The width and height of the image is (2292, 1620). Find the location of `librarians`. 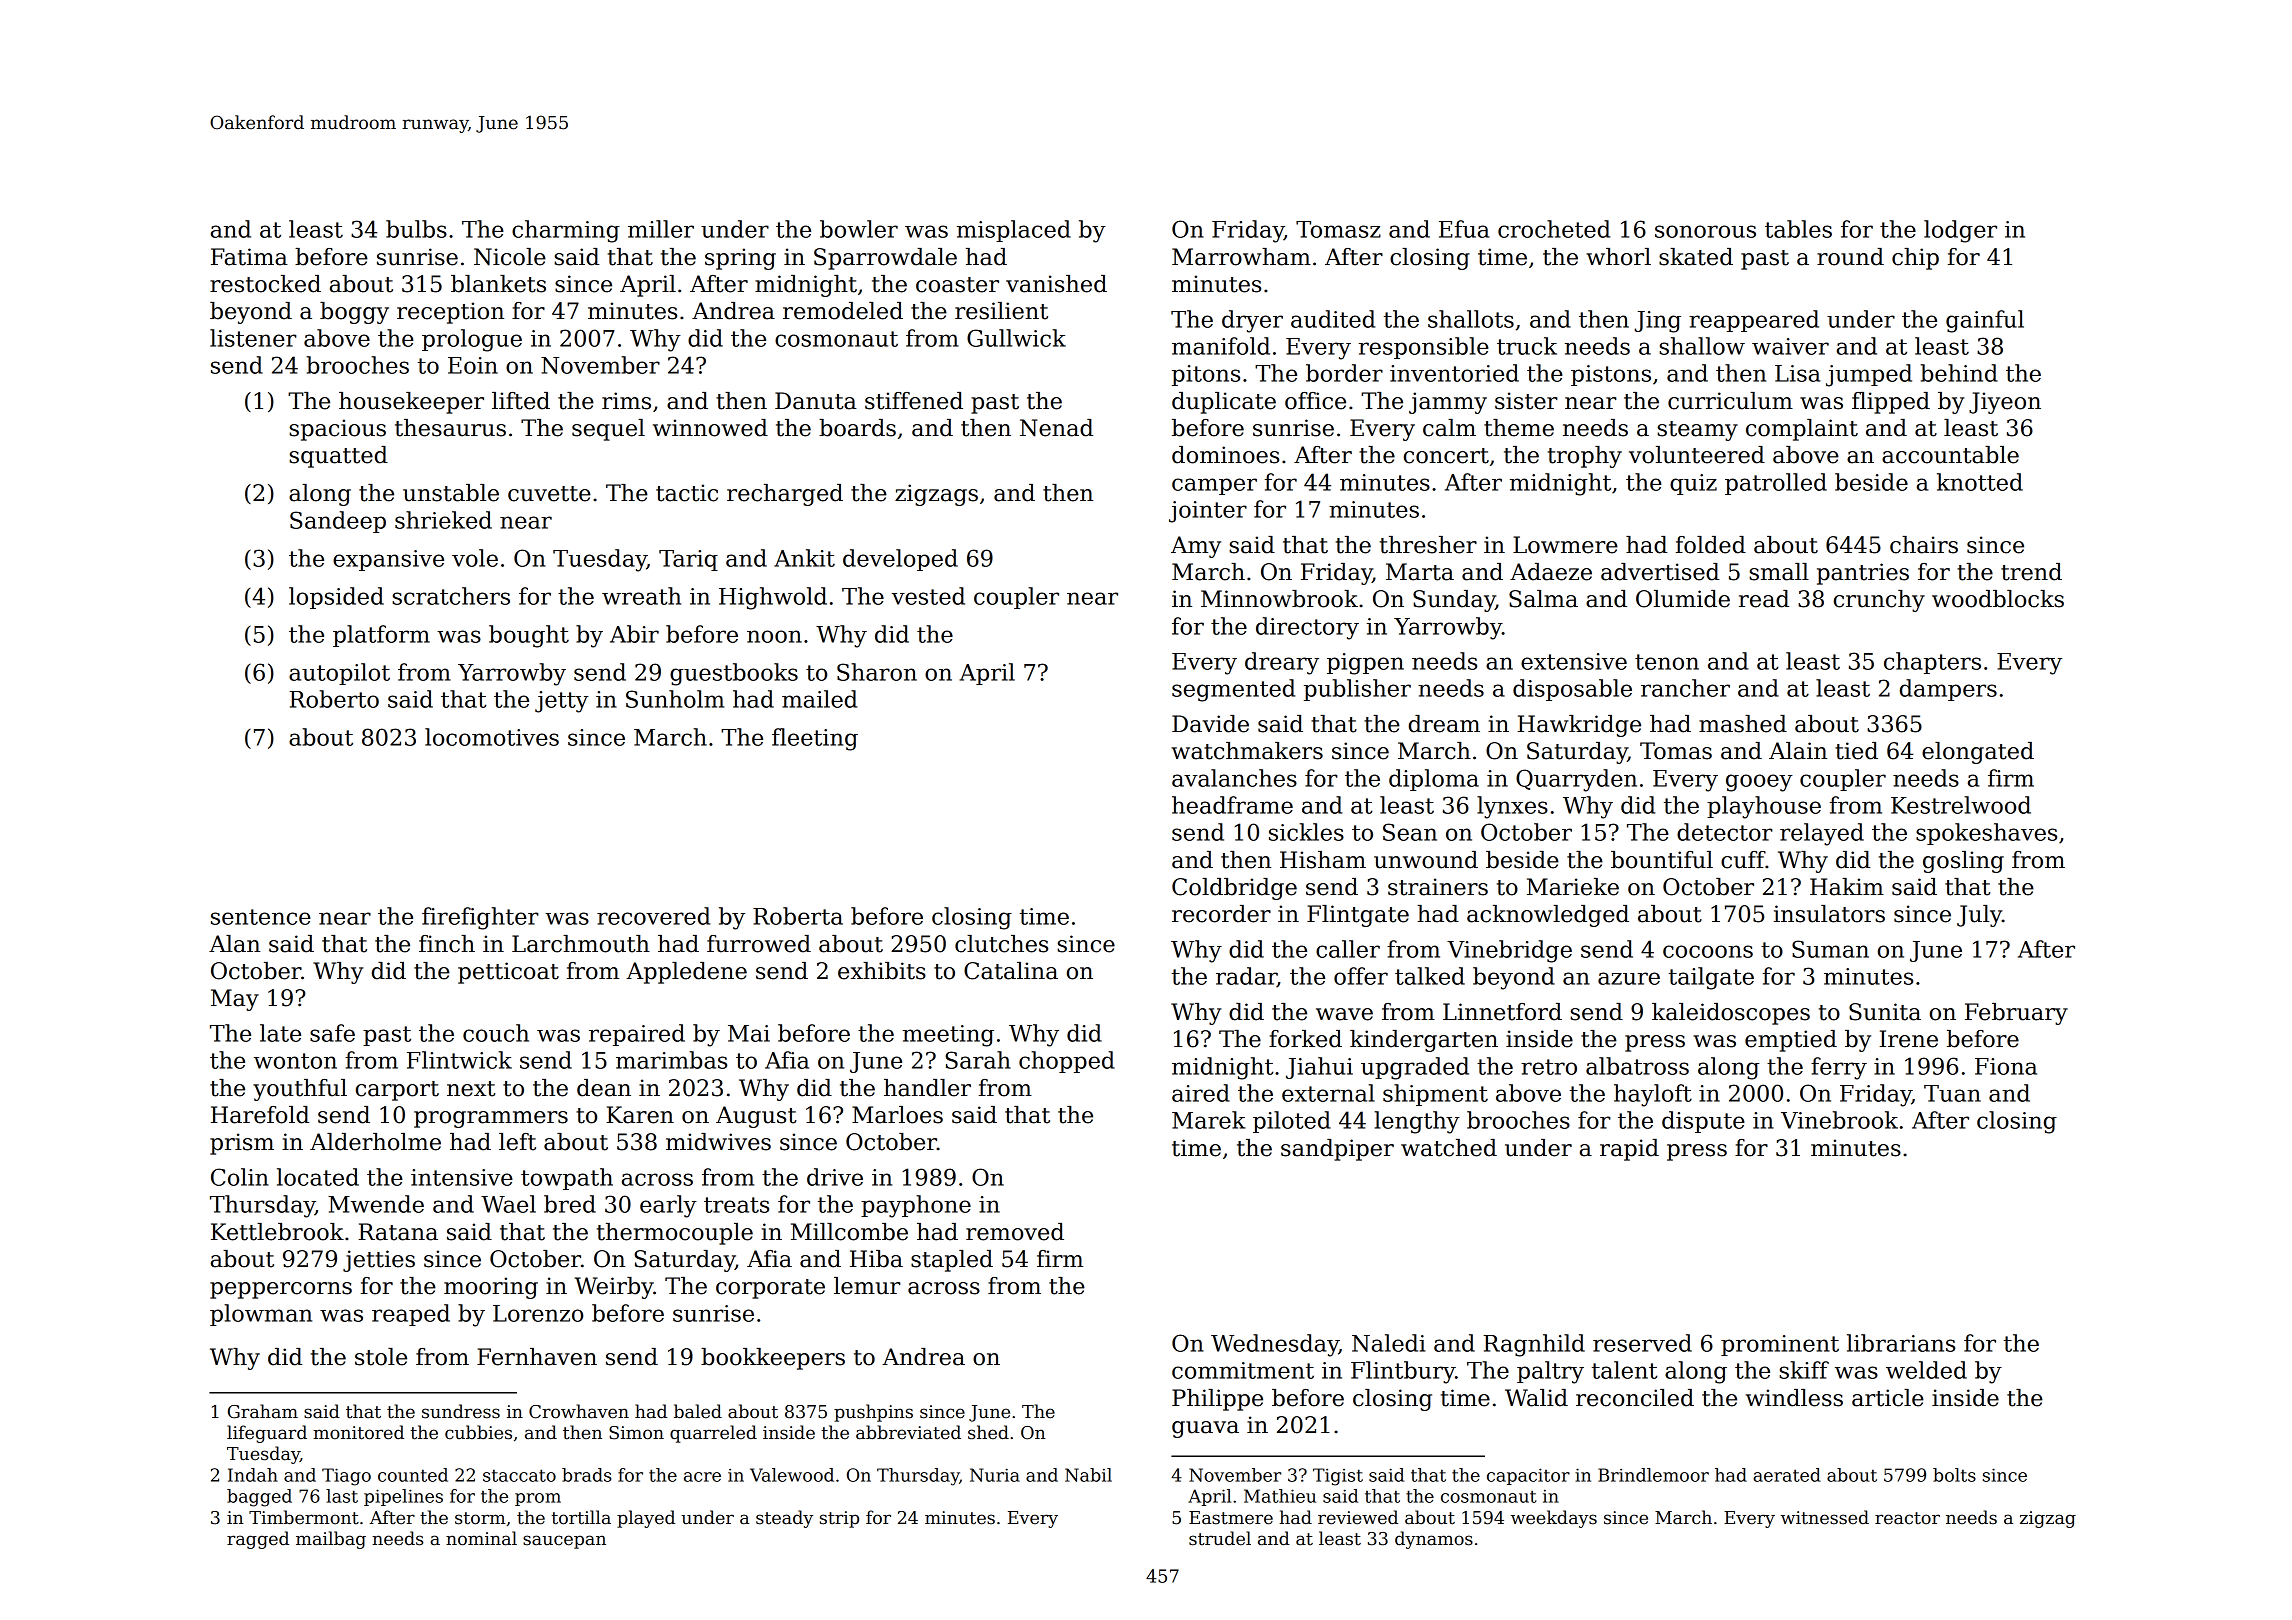

librarians is located at coordinates (1901, 1343).
